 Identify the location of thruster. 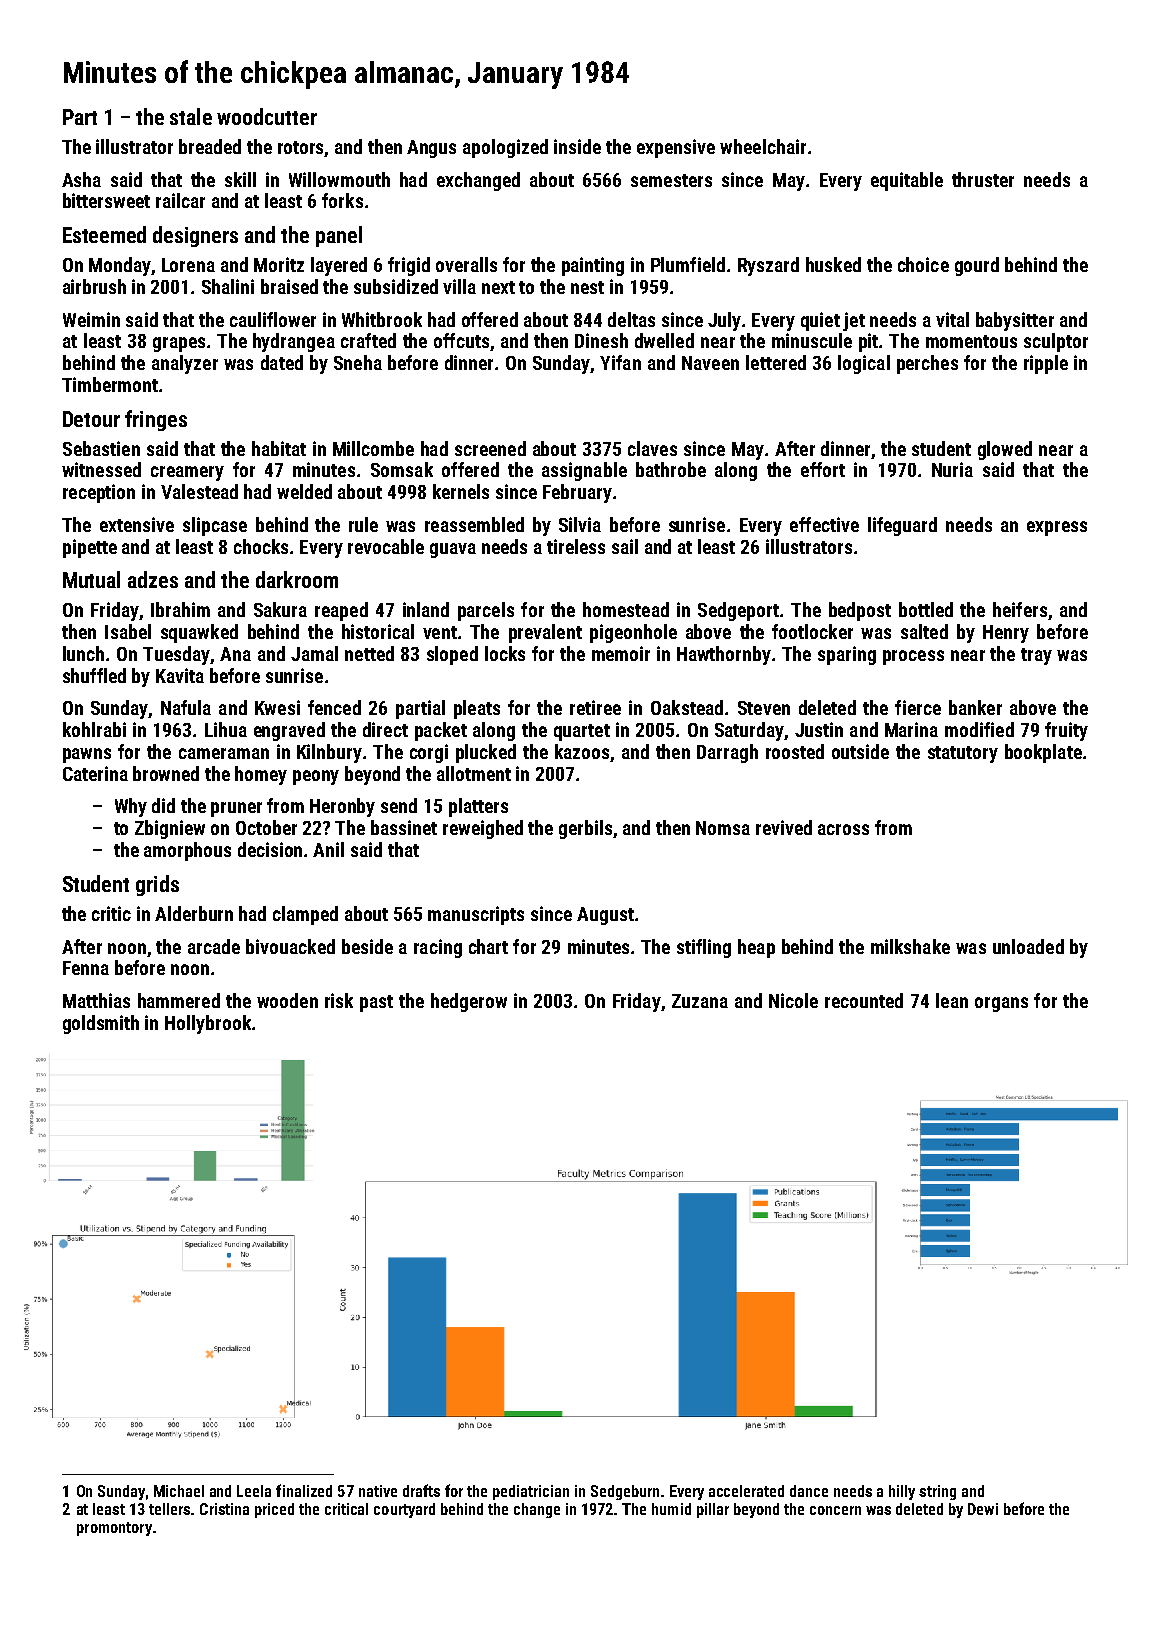
(983, 179).
